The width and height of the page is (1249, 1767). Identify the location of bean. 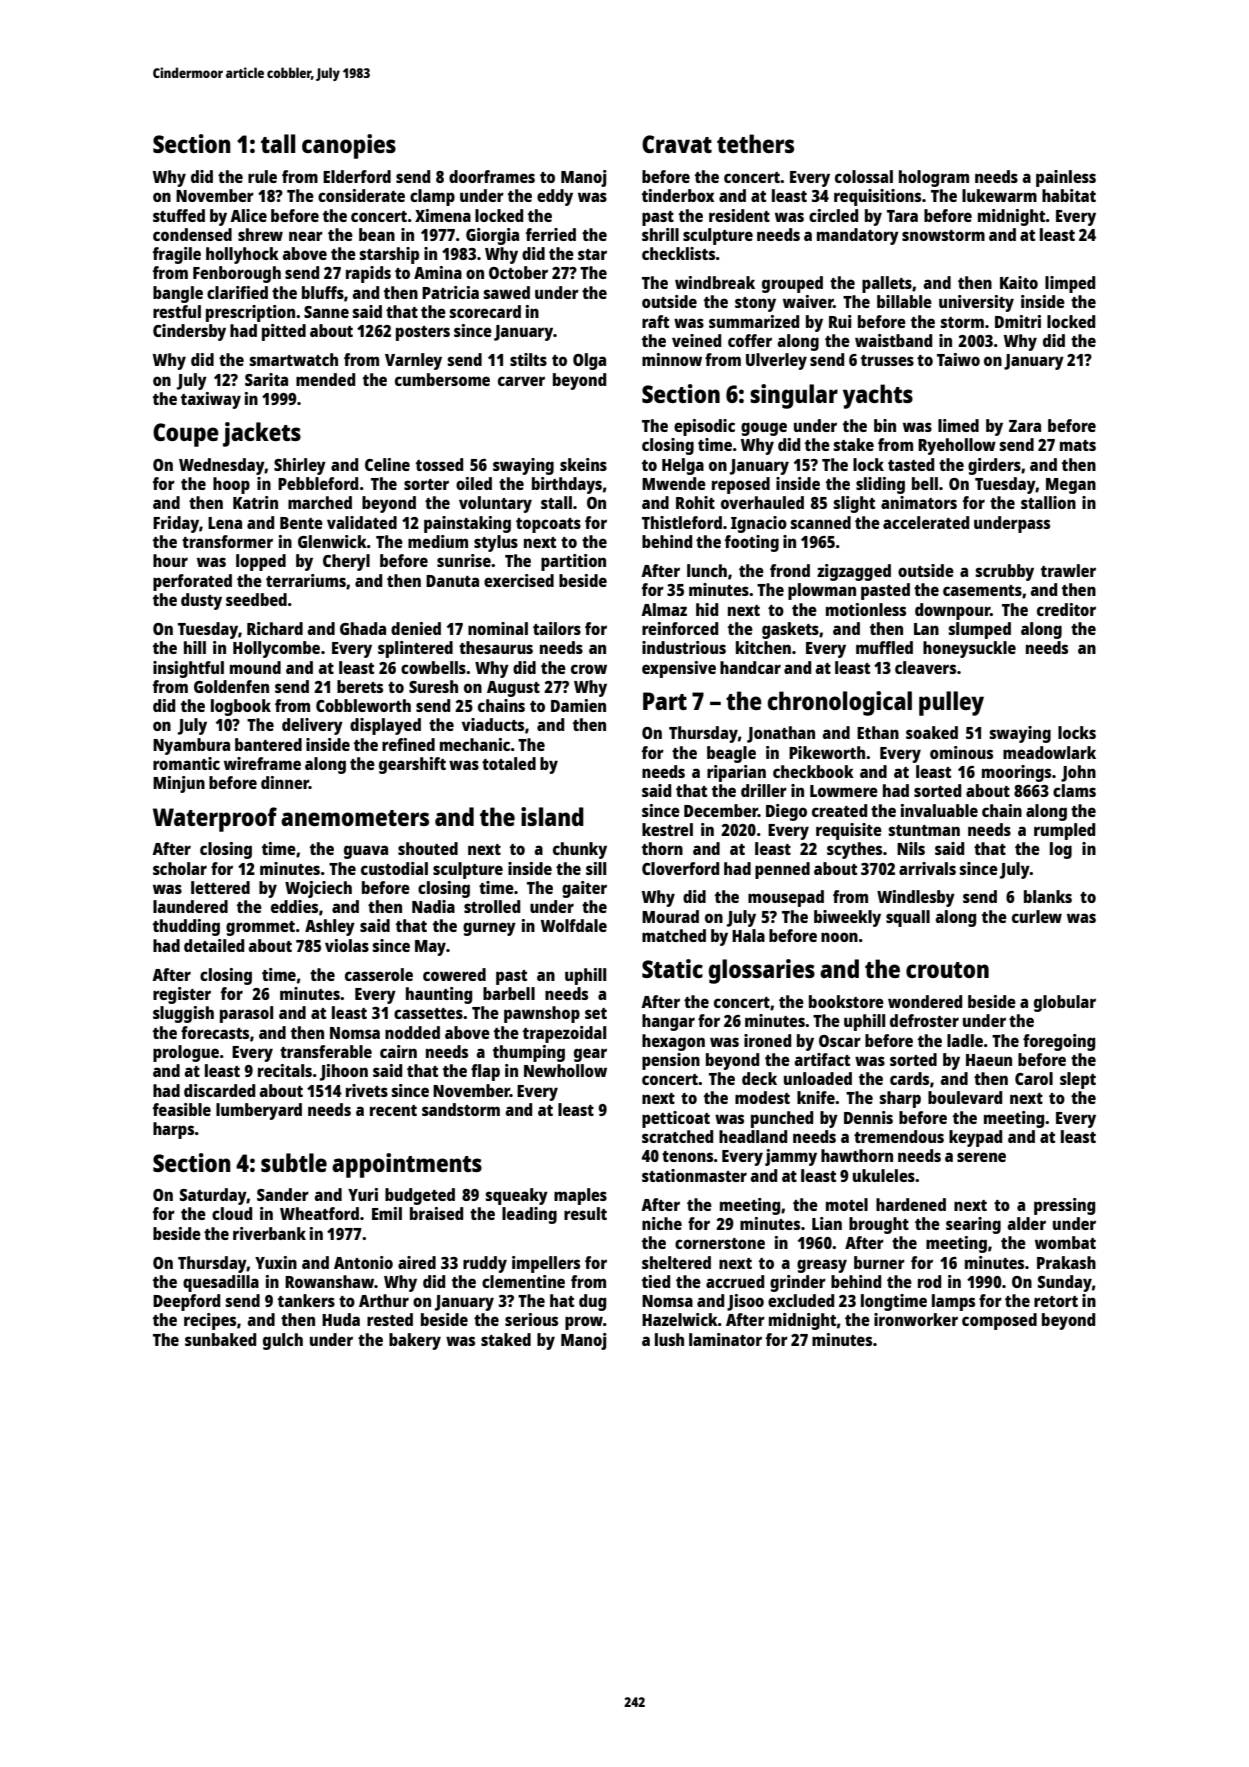
(377, 234).
